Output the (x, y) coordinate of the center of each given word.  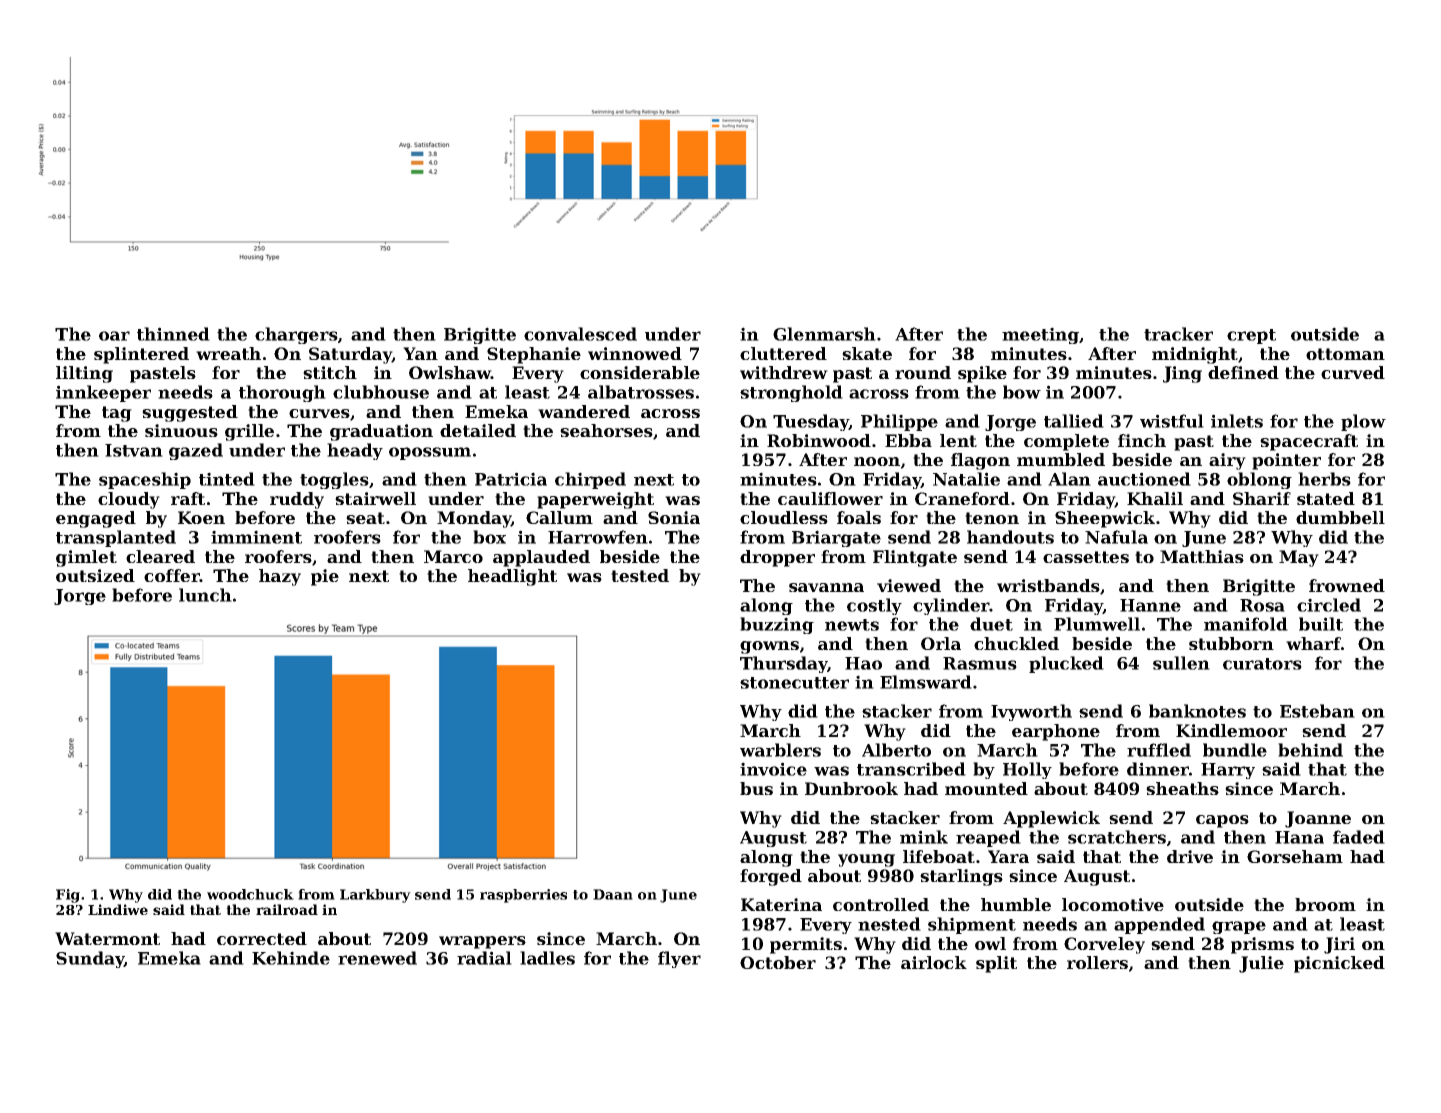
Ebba (908, 440)
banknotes (1197, 711)
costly (874, 606)
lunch (205, 595)
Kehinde (291, 958)
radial (484, 958)
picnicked (1339, 964)
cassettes (1086, 557)
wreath (228, 353)
